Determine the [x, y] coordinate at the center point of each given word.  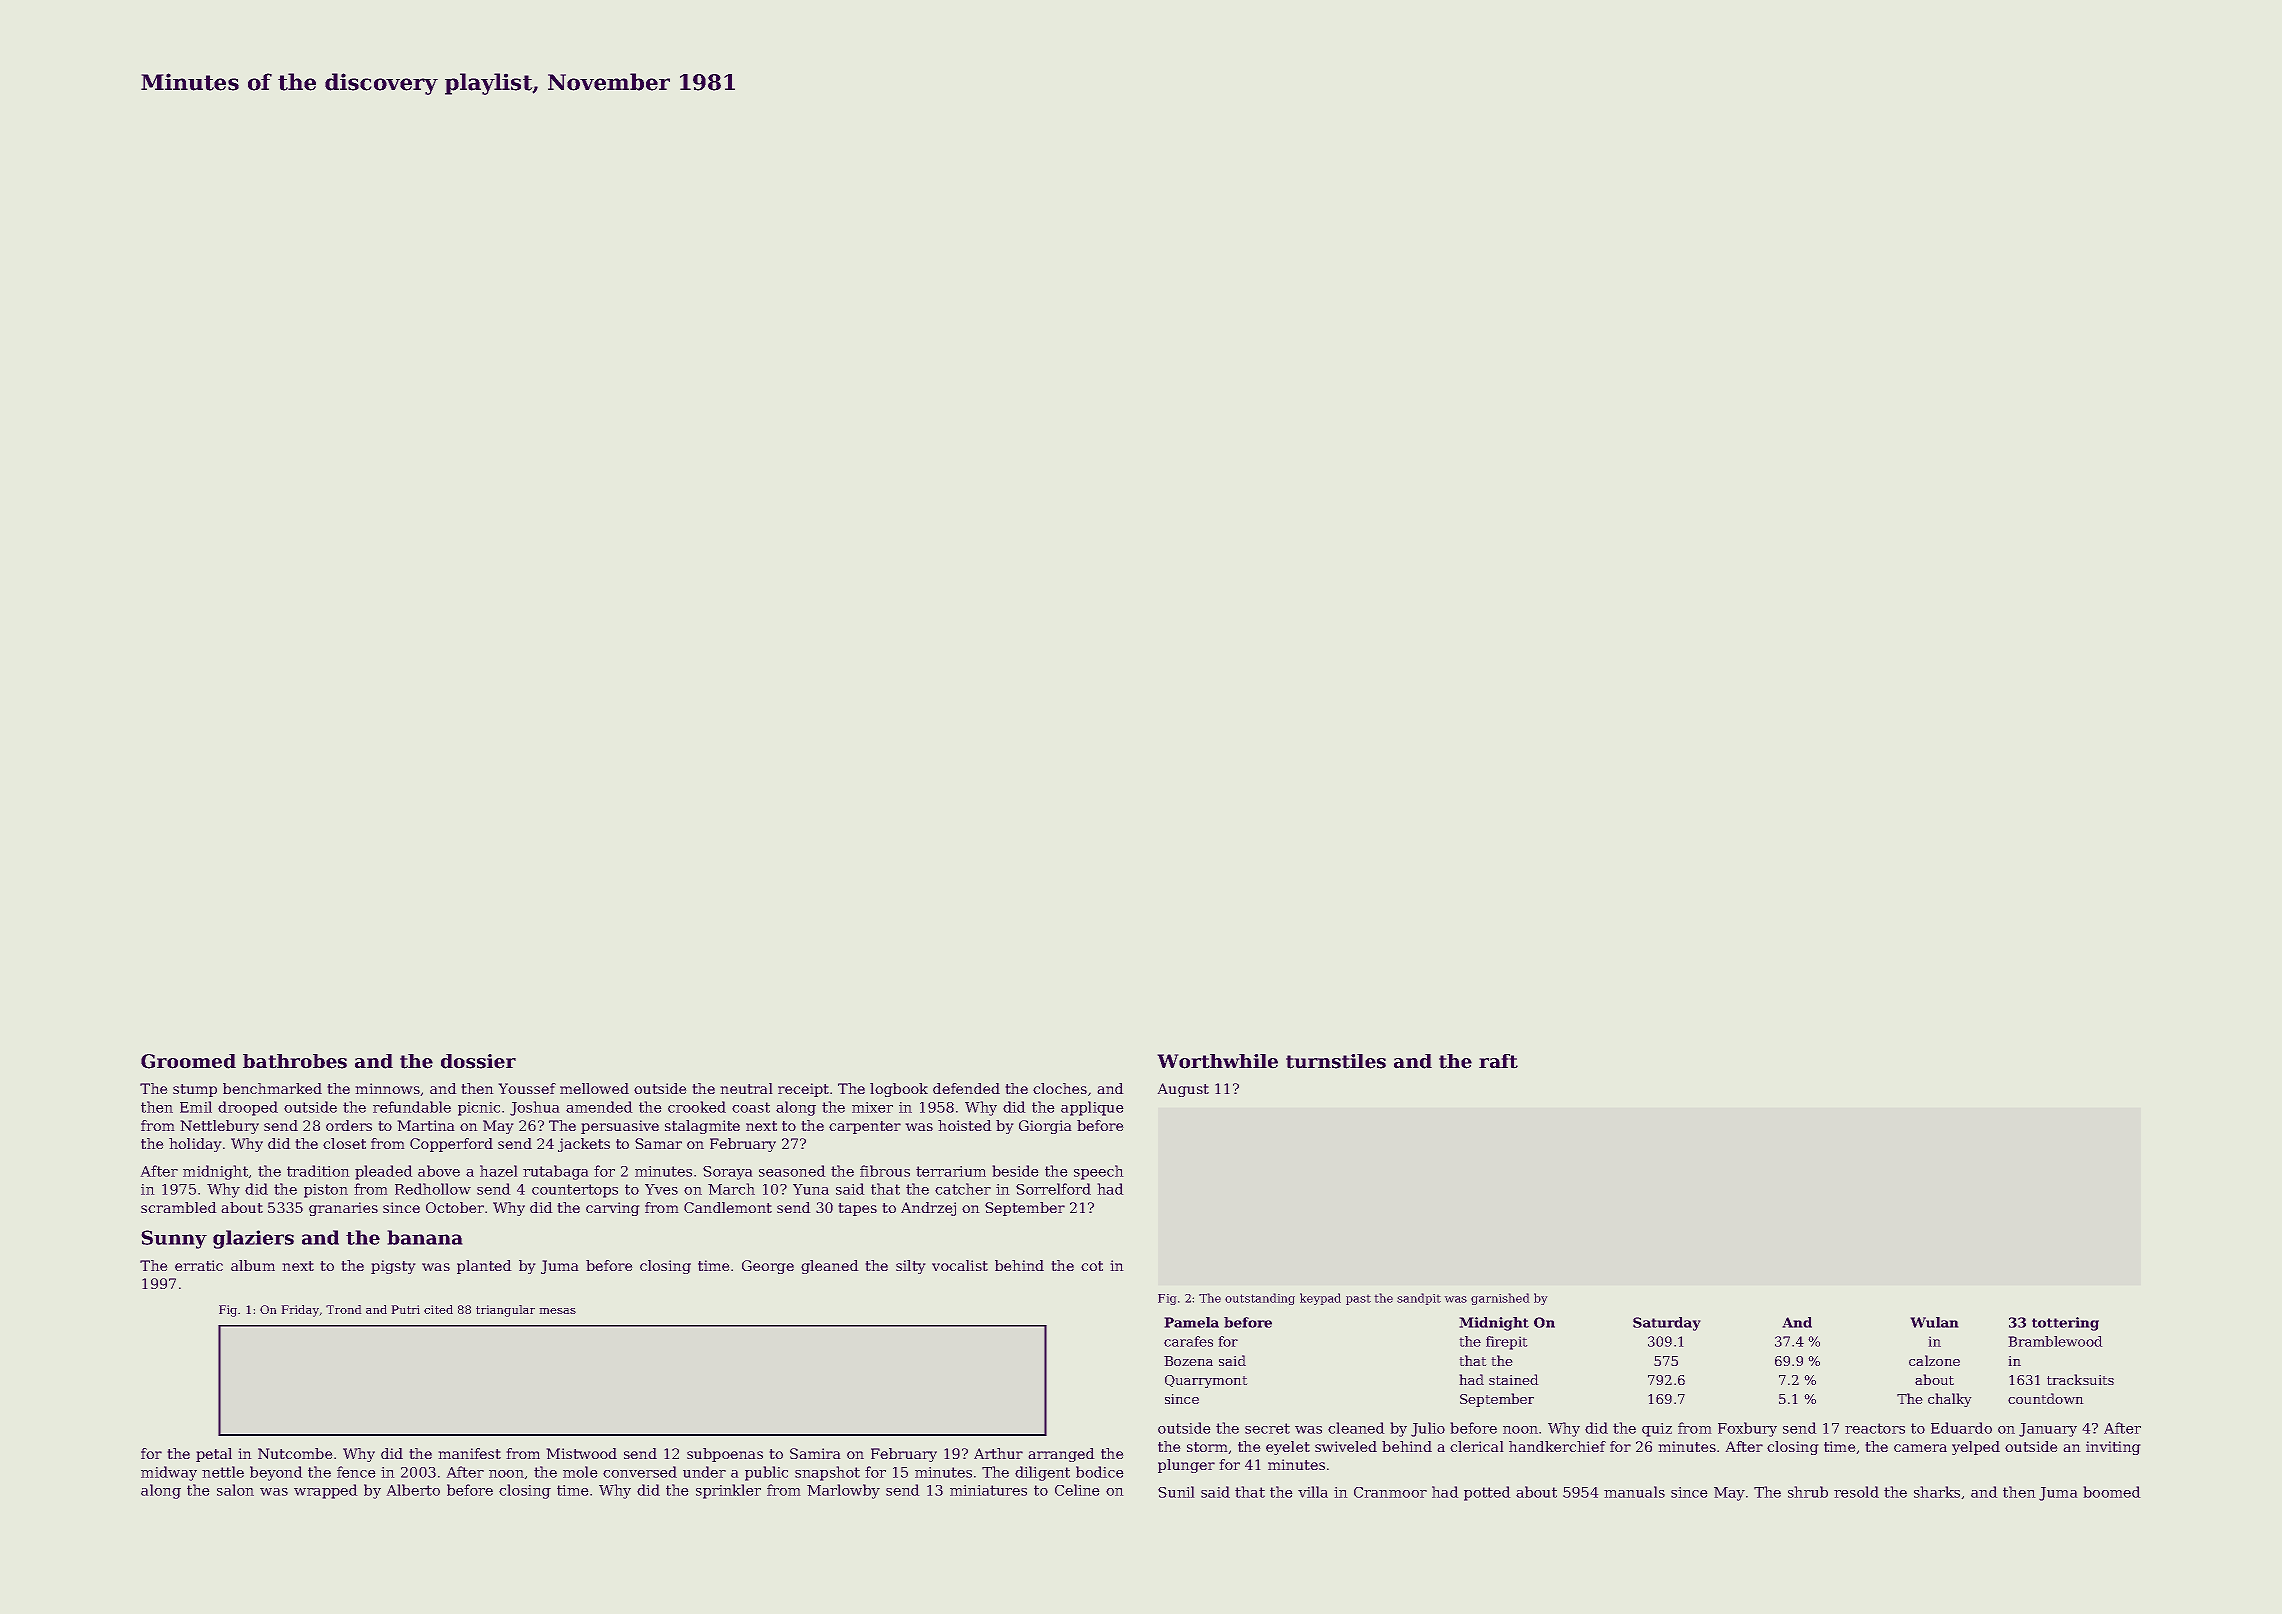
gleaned [830, 1267]
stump [195, 1090]
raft [1498, 1061]
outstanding [1260, 1299]
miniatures [988, 1490]
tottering [2065, 1324]
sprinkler [728, 1491]
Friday [300, 1311]
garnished [1500, 1299]
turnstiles [1336, 1061]
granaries [343, 1209]
